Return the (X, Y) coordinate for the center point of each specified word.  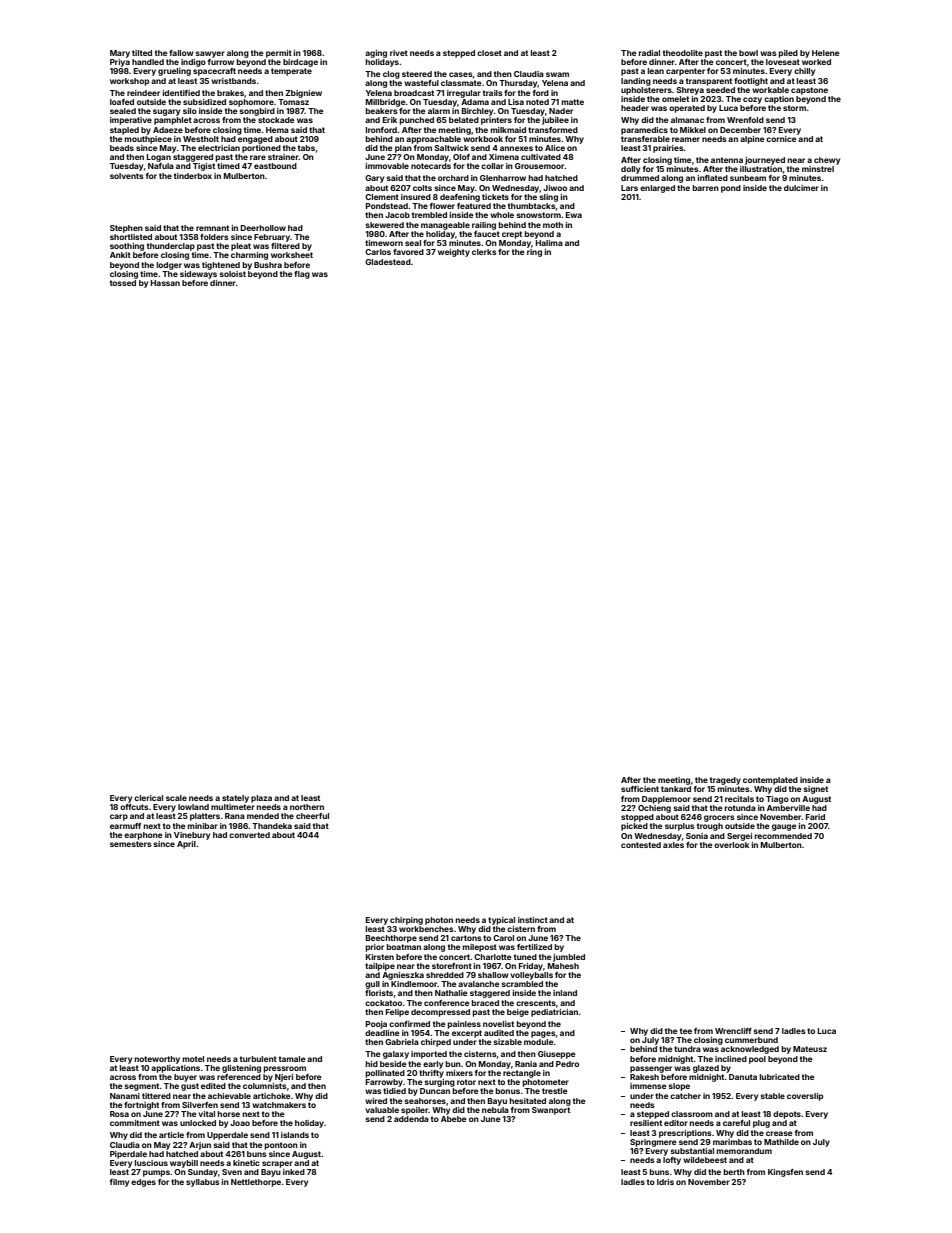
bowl (748, 53)
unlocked (198, 1123)
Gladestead (388, 262)
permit (279, 54)
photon (439, 921)
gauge (784, 827)
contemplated (770, 781)
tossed (123, 283)
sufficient (640, 789)
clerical (148, 798)
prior (374, 948)
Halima (549, 243)
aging (376, 54)
